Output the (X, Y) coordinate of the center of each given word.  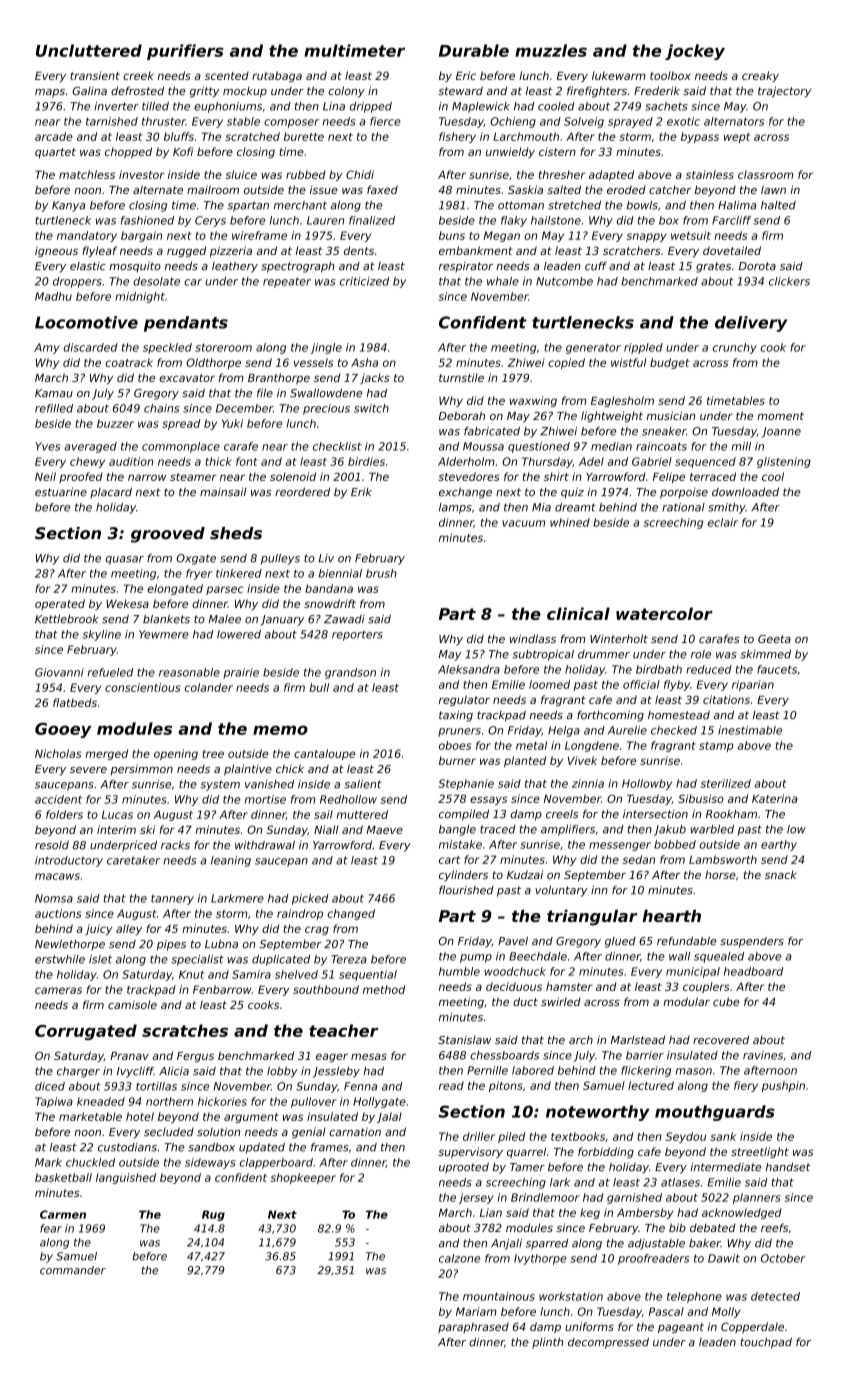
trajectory (784, 92)
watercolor (664, 613)
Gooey (63, 730)
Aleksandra (469, 669)
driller (479, 1136)
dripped (371, 107)
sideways (210, 1163)
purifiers (185, 52)
